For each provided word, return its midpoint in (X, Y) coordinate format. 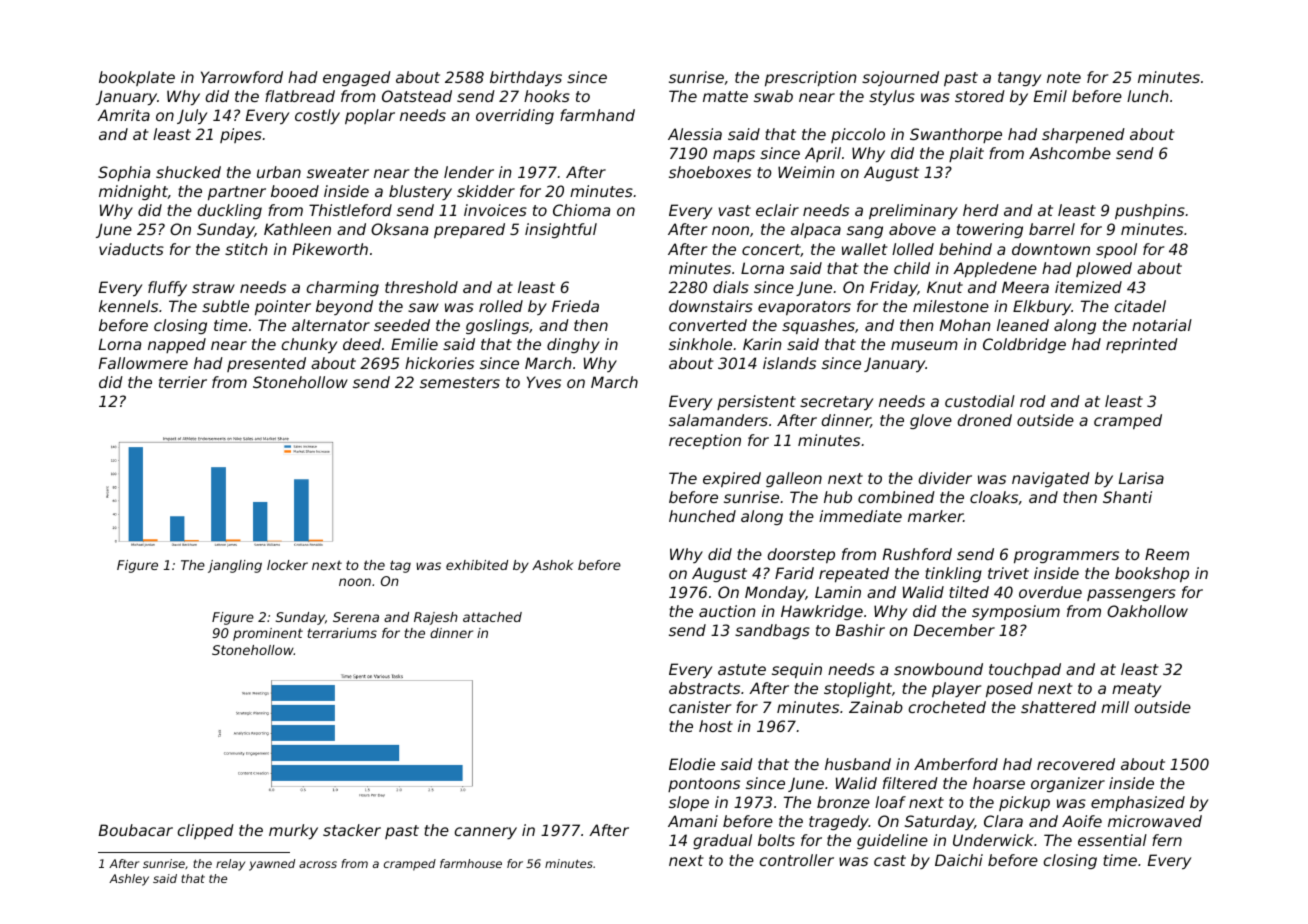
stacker (352, 830)
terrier (183, 382)
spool (1116, 250)
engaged (357, 78)
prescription (811, 78)
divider (945, 478)
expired (732, 479)
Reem (1167, 554)
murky (293, 831)
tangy (1019, 79)
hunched (702, 516)
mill (1115, 707)
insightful (561, 230)
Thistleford (350, 210)
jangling (235, 566)
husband (858, 764)
